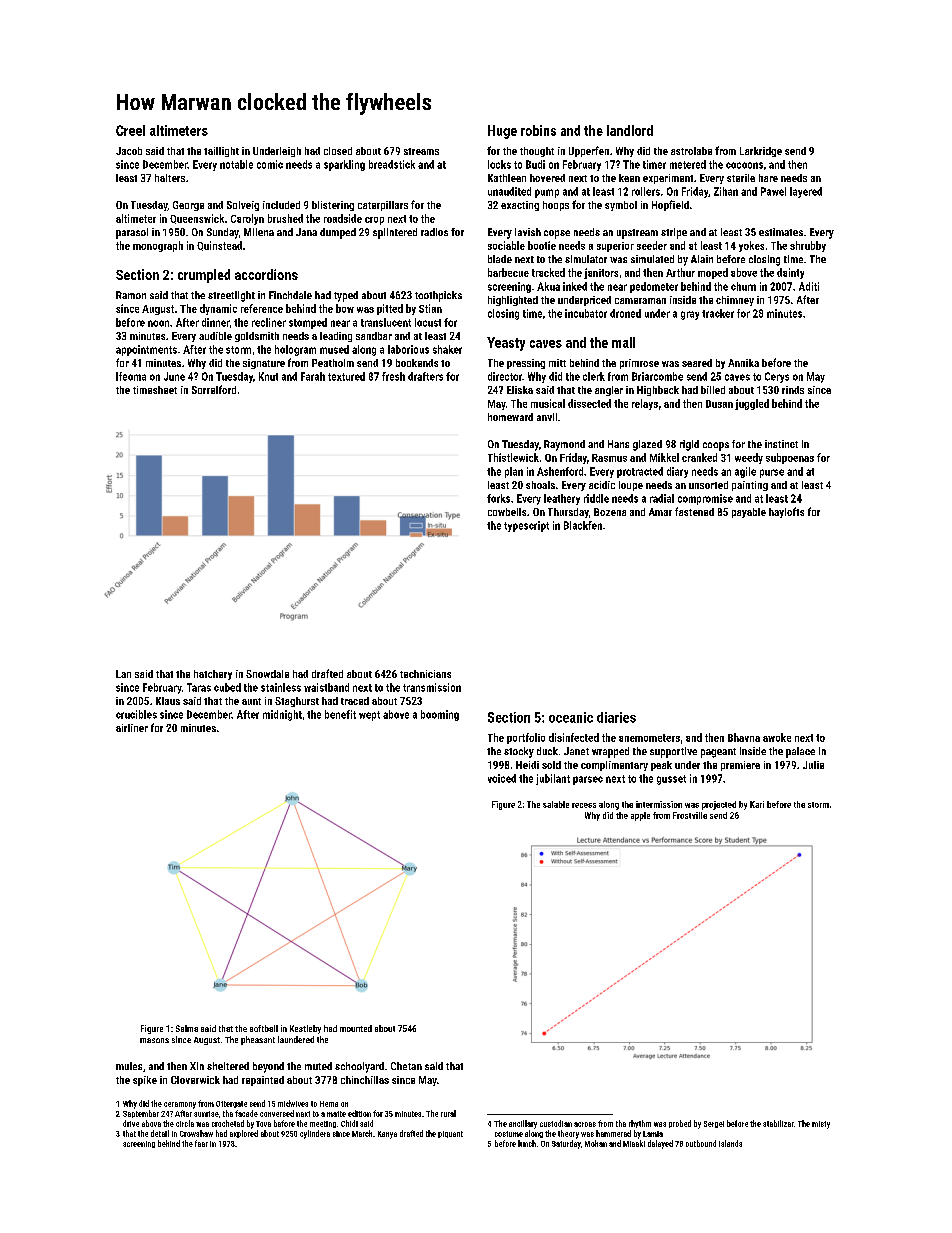 The height and width of the screenshot is (1233, 952). What do you see at coordinates (136, 714) in the screenshot?
I see `crucibles` at bounding box center [136, 714].
